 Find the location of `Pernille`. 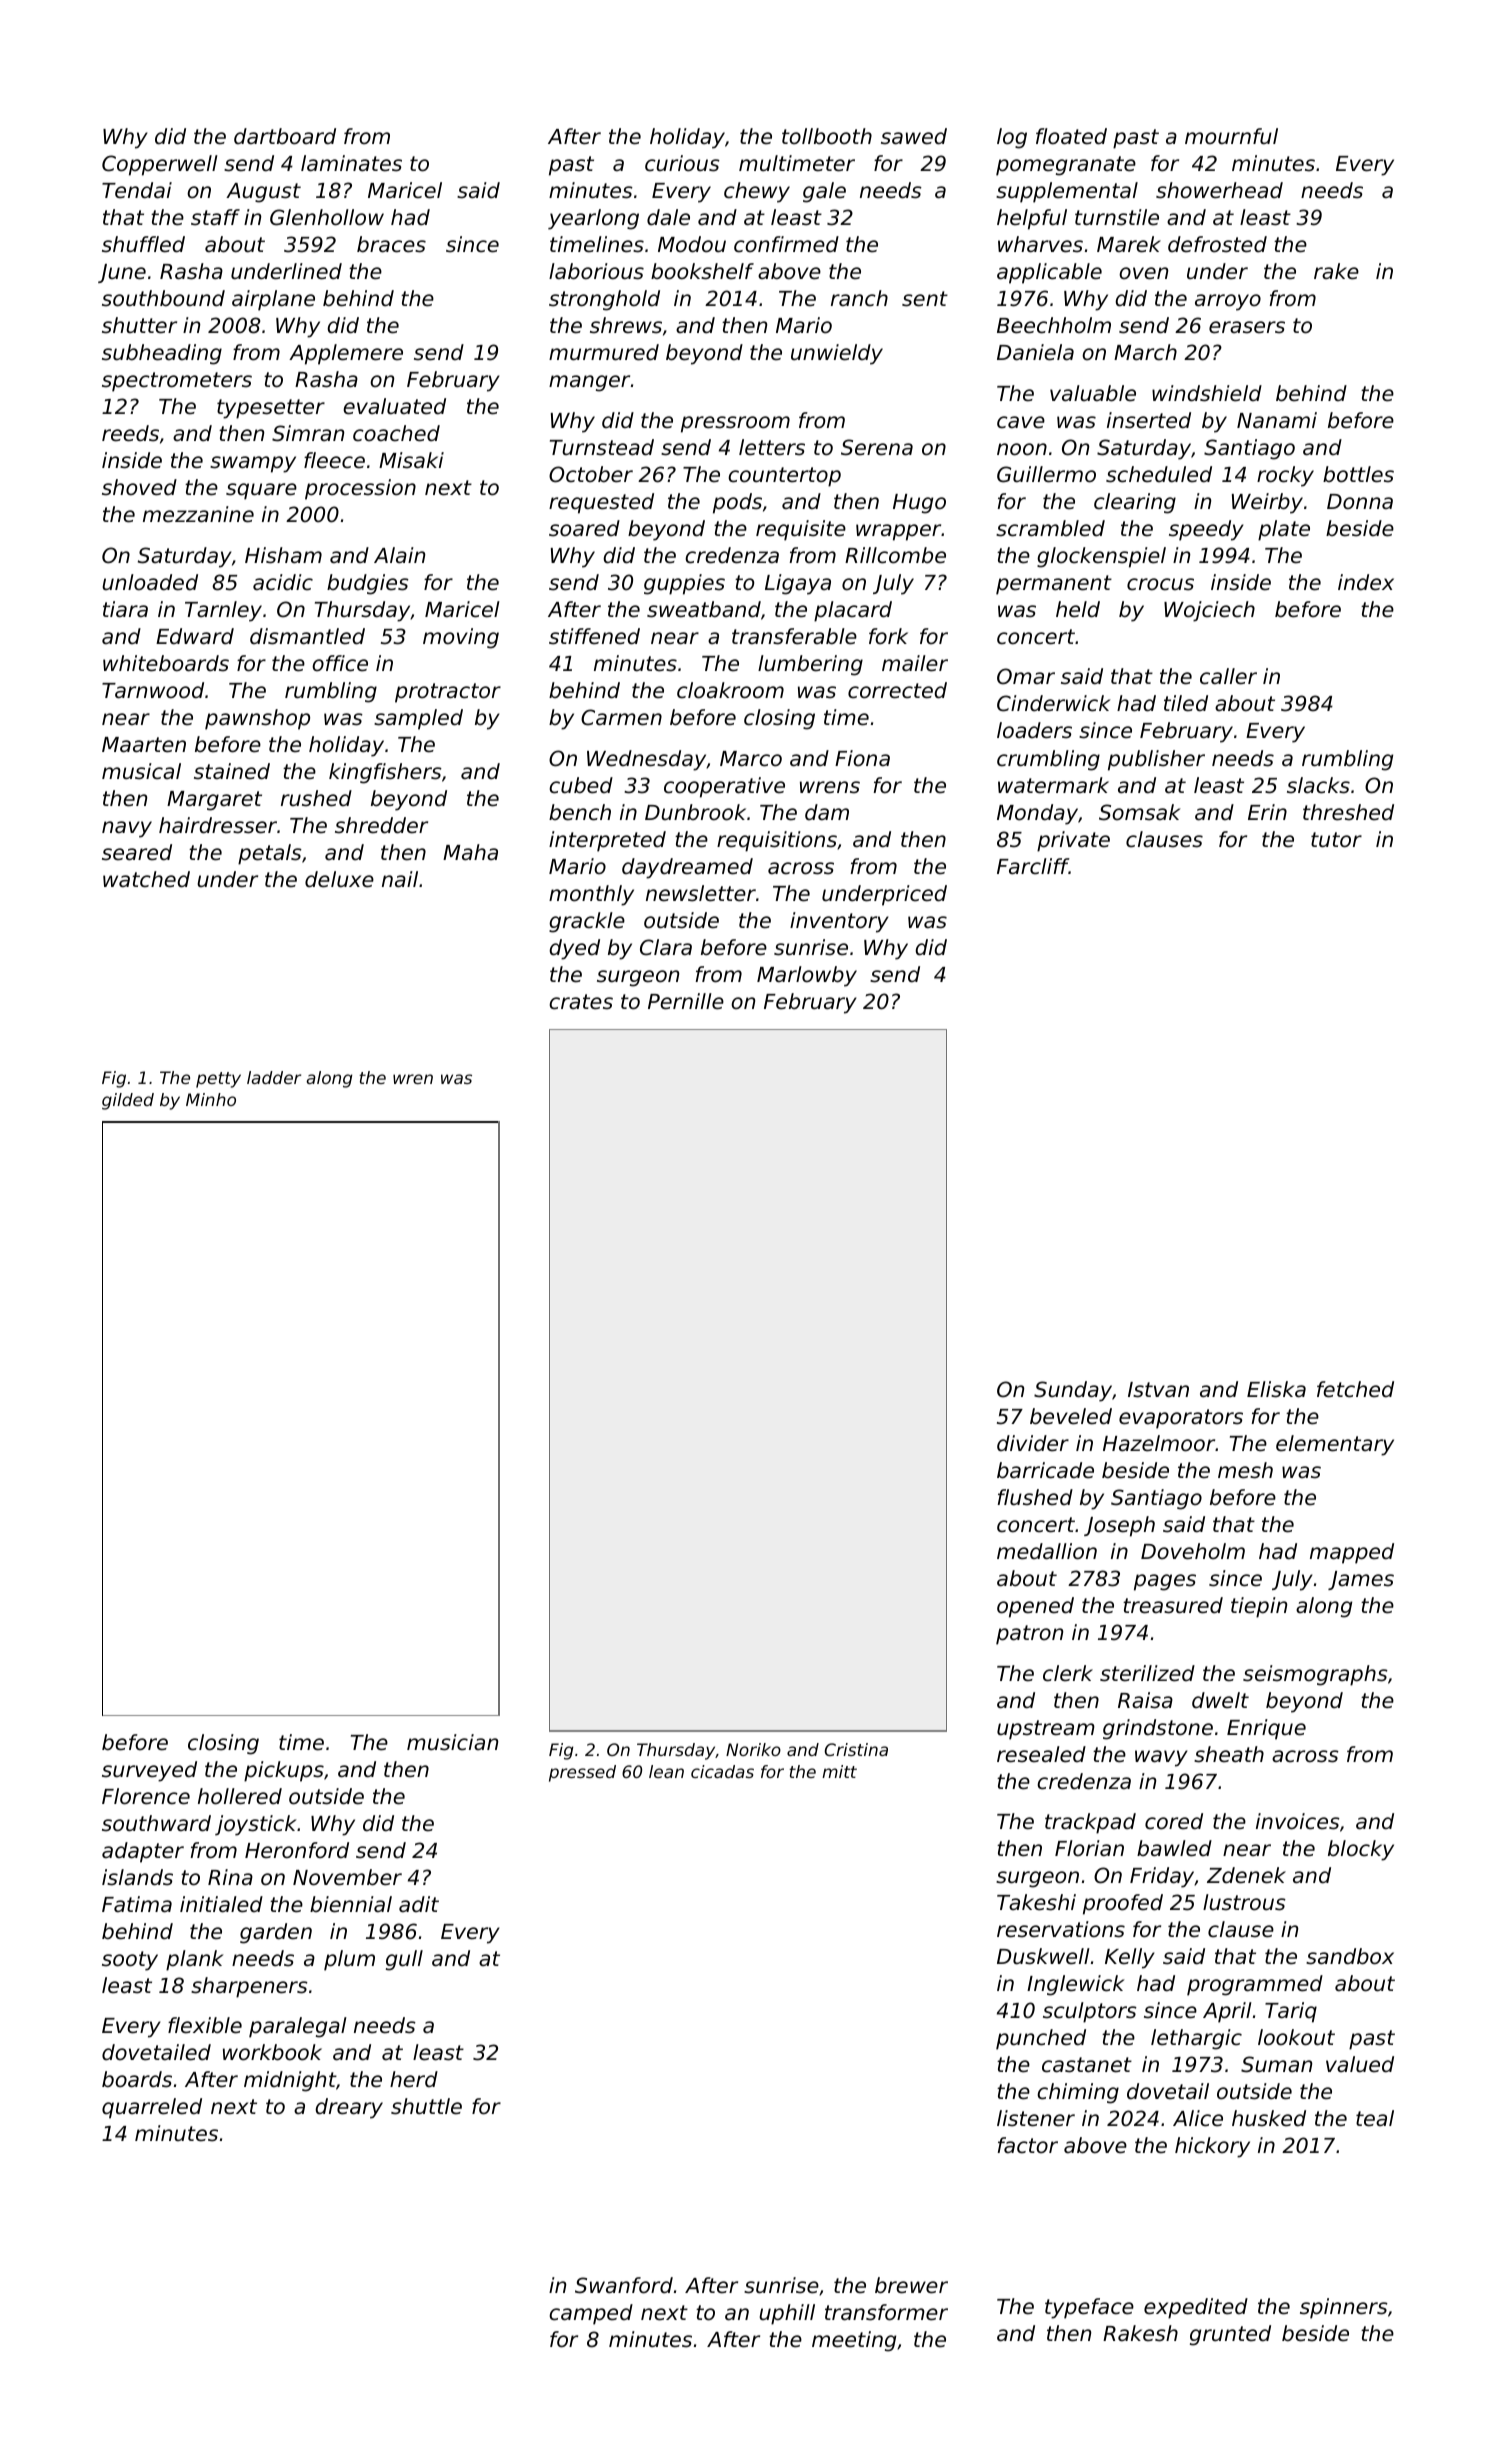

Pernille is located at coordinates (686, 1001).
